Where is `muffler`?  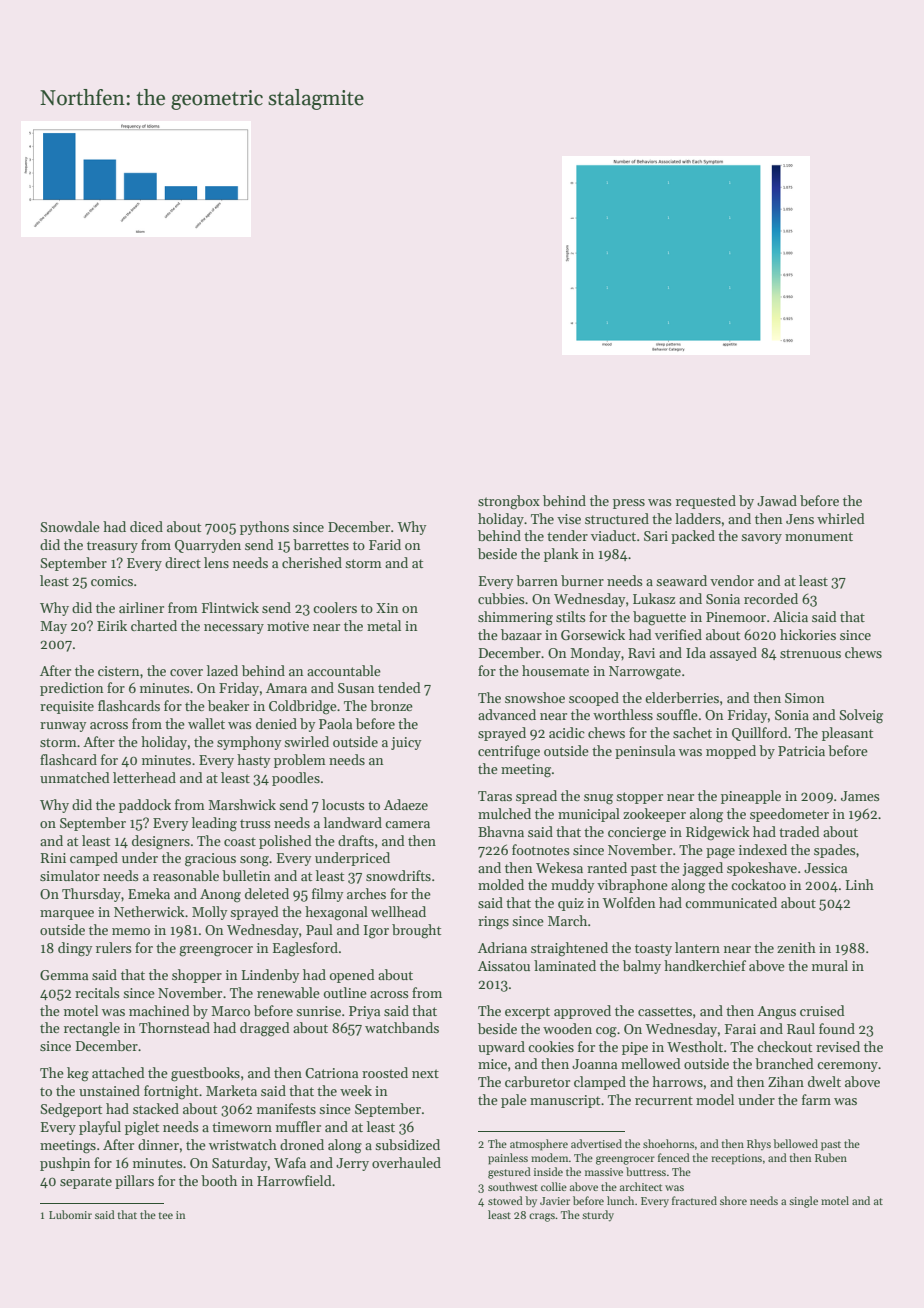
muffler is located at coordinates (298, 1126).
